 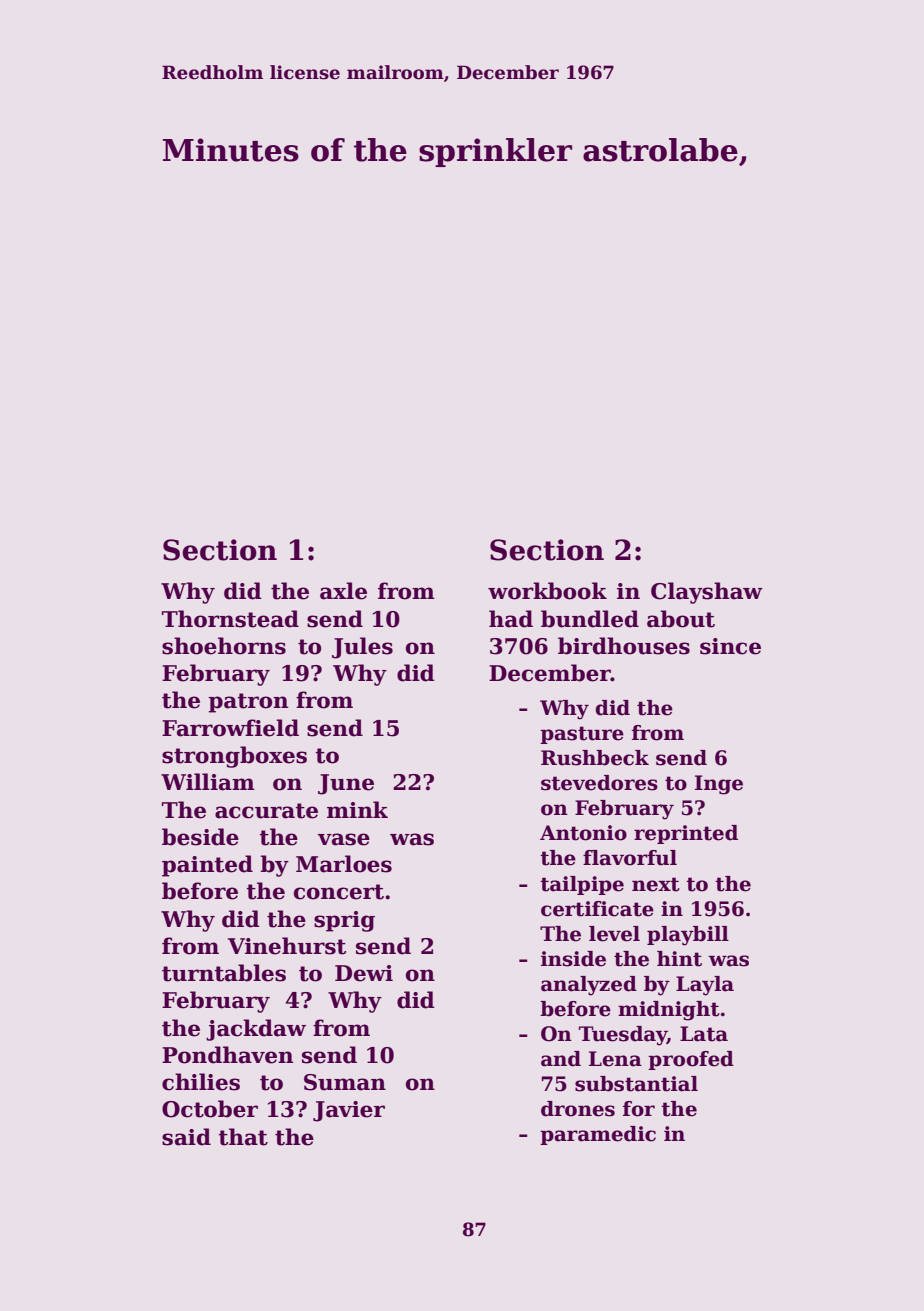 I want to click on paramedic, so click(x=598, y=1135).
